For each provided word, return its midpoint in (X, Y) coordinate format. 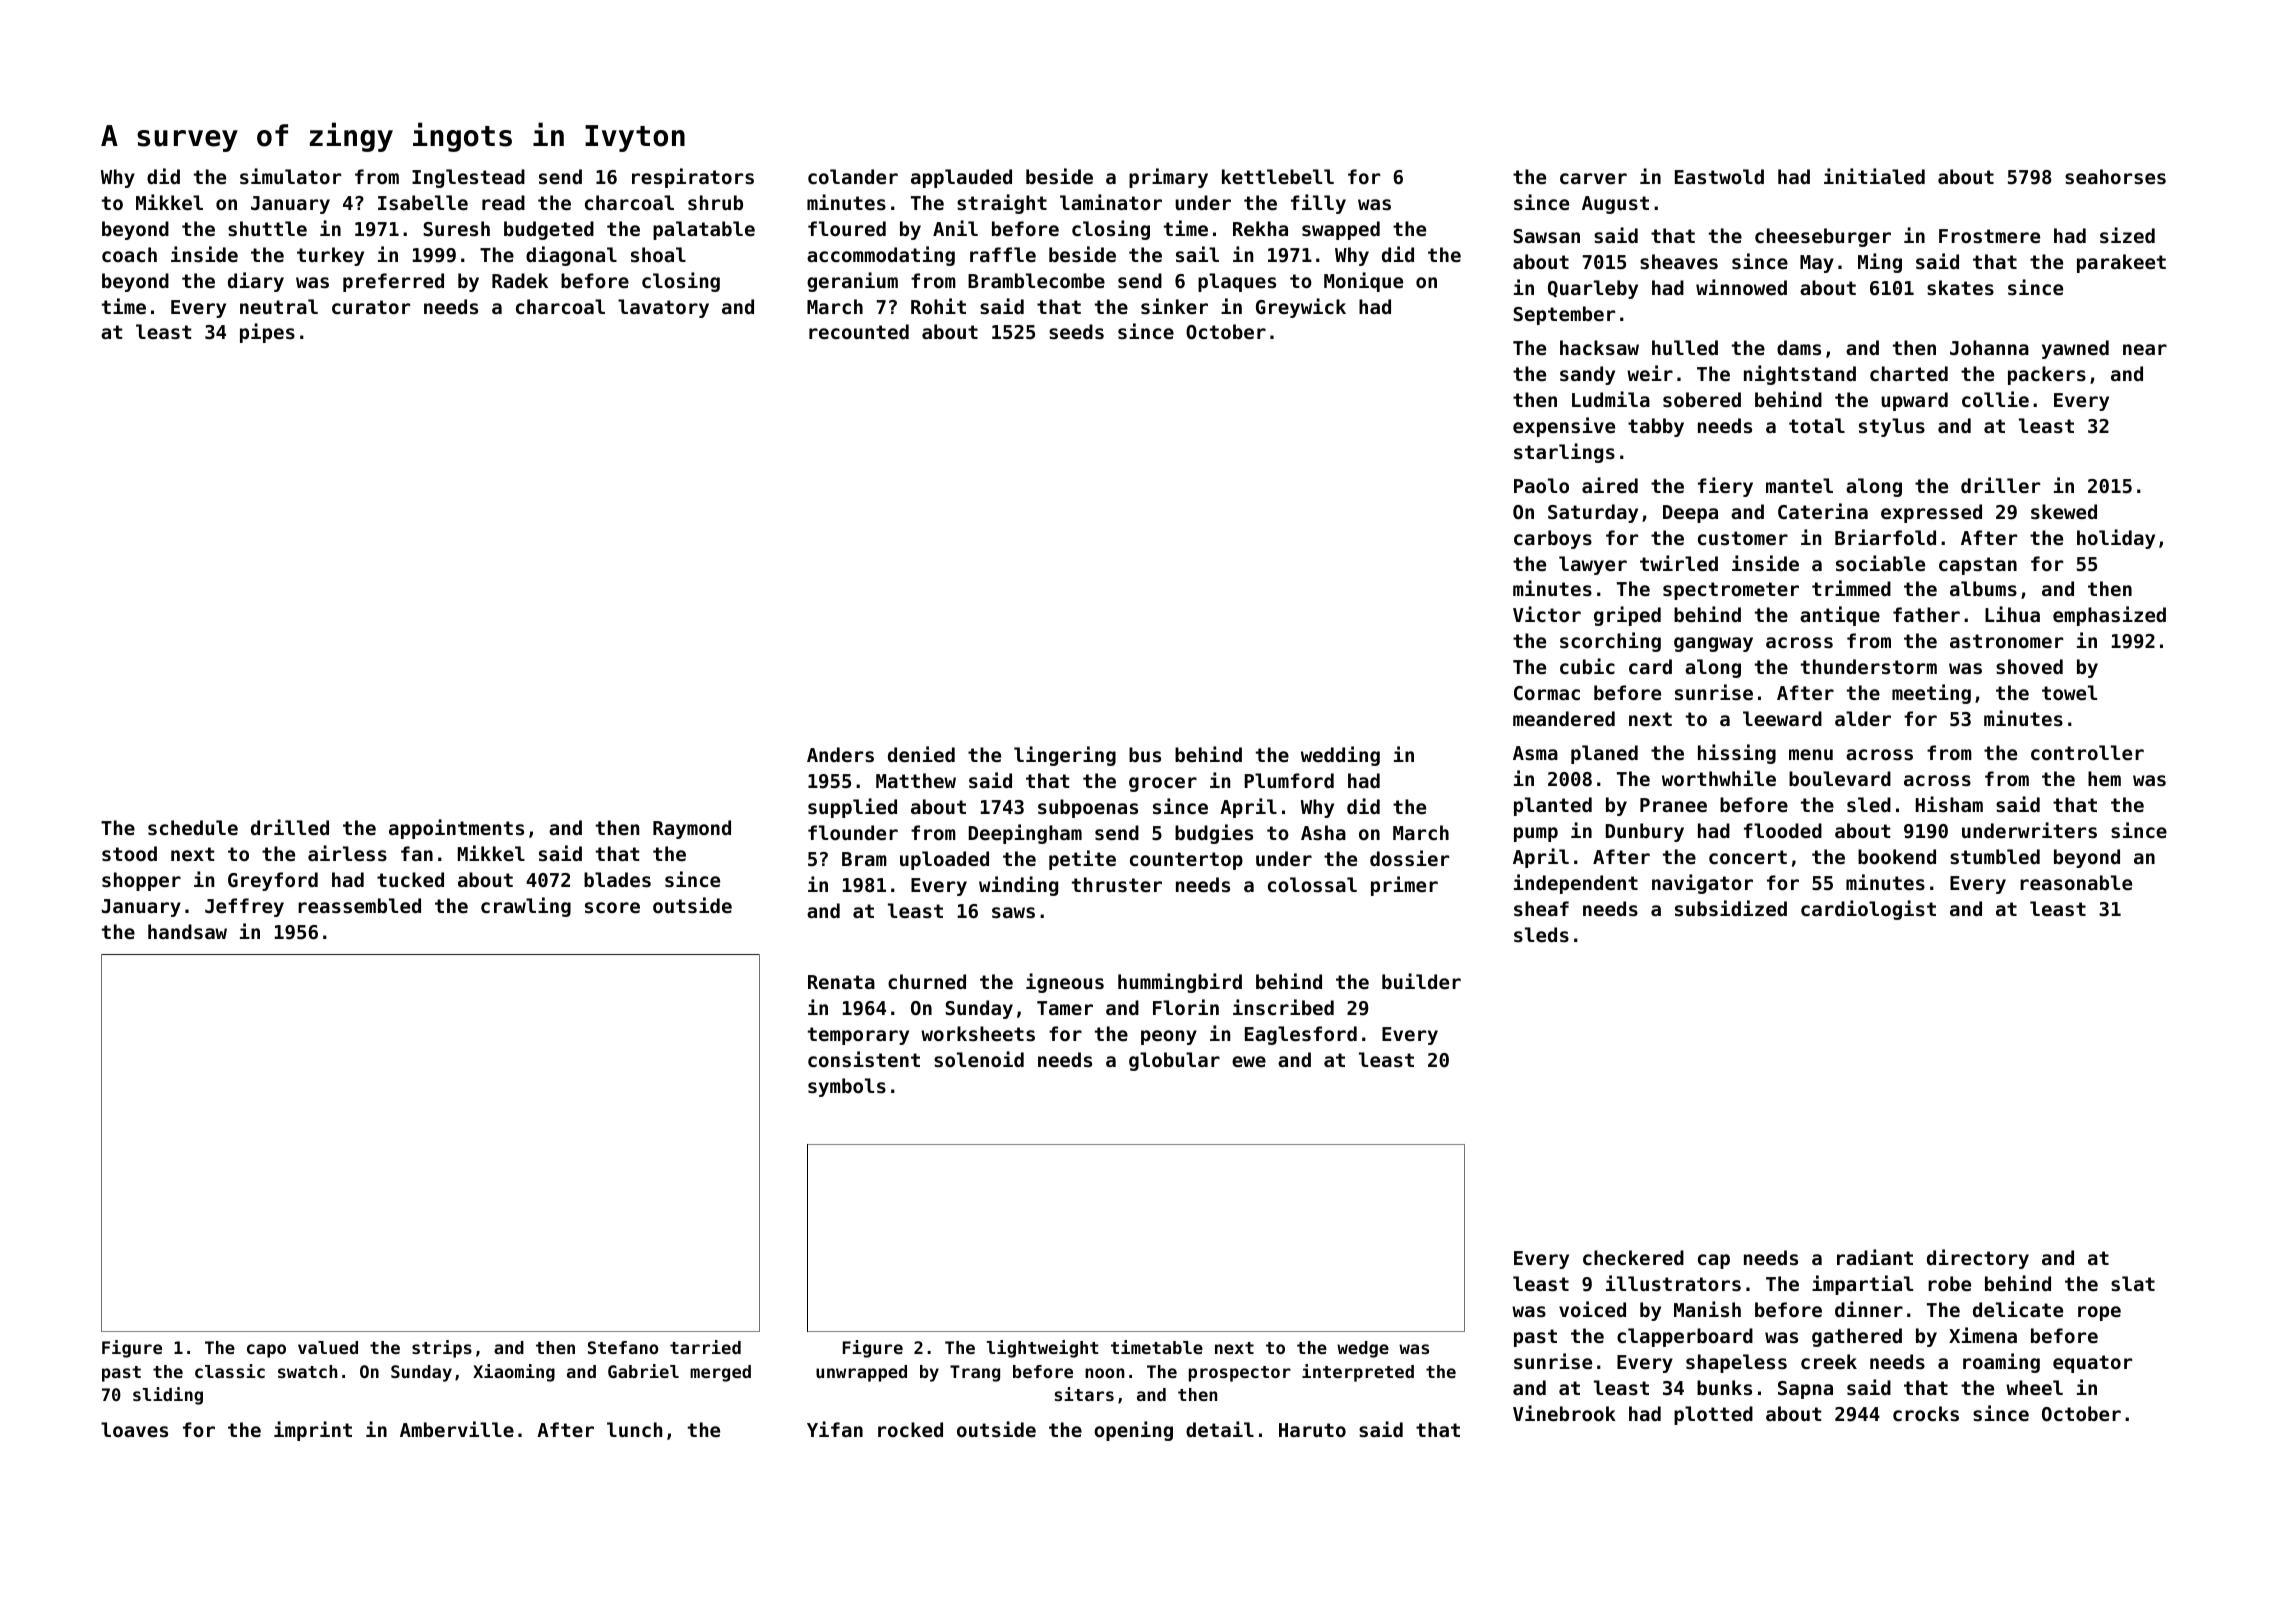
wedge (1363, 1349)
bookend (1897, 856)
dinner (1869, 1309)
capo (266, 1351)
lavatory (663, 308)
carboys (1553, 539)
